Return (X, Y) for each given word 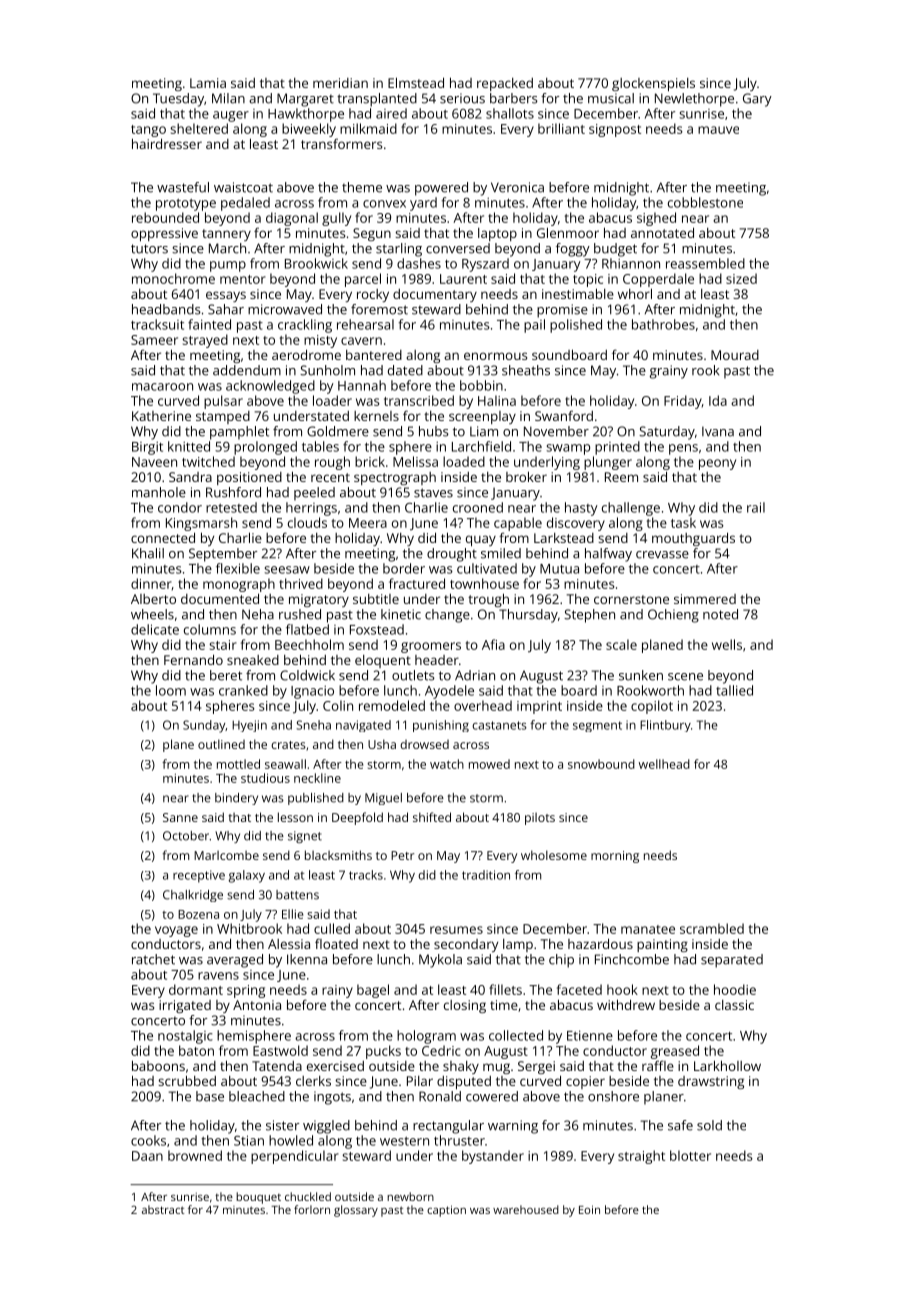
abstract (163, 1209)
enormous (495, 356)
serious (462, 98)
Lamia (208, 83)
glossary (356, 1211)
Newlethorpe (694, 100)
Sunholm (327, 370)
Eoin (589, 1209)
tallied (734, 690)
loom (171, 690)
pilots (540, 819)
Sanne (180, 817)
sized (741, 278)
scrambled (712, 928)
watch (447, 764)
